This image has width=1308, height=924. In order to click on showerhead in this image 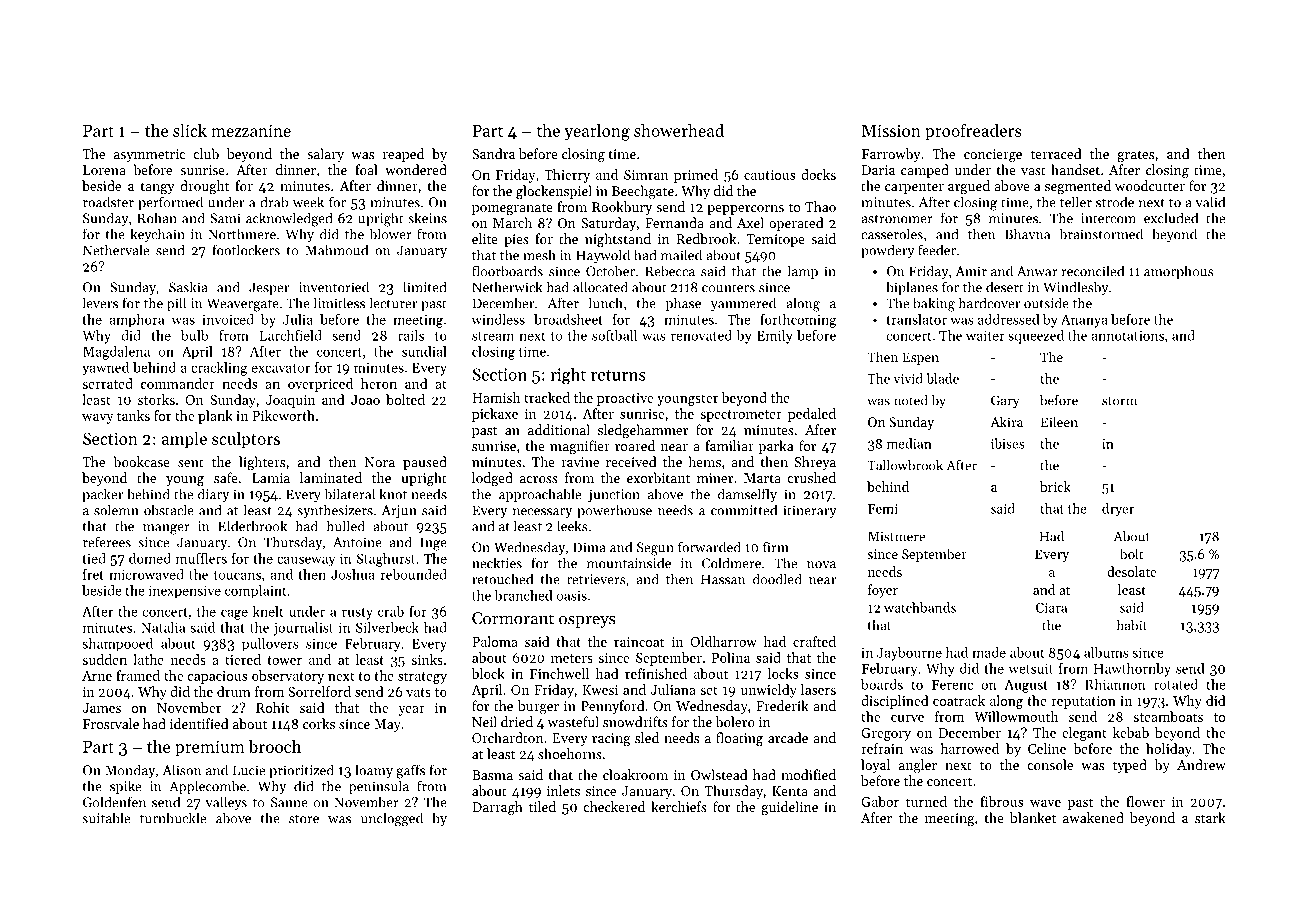, I will do `click(679, 130)`.
